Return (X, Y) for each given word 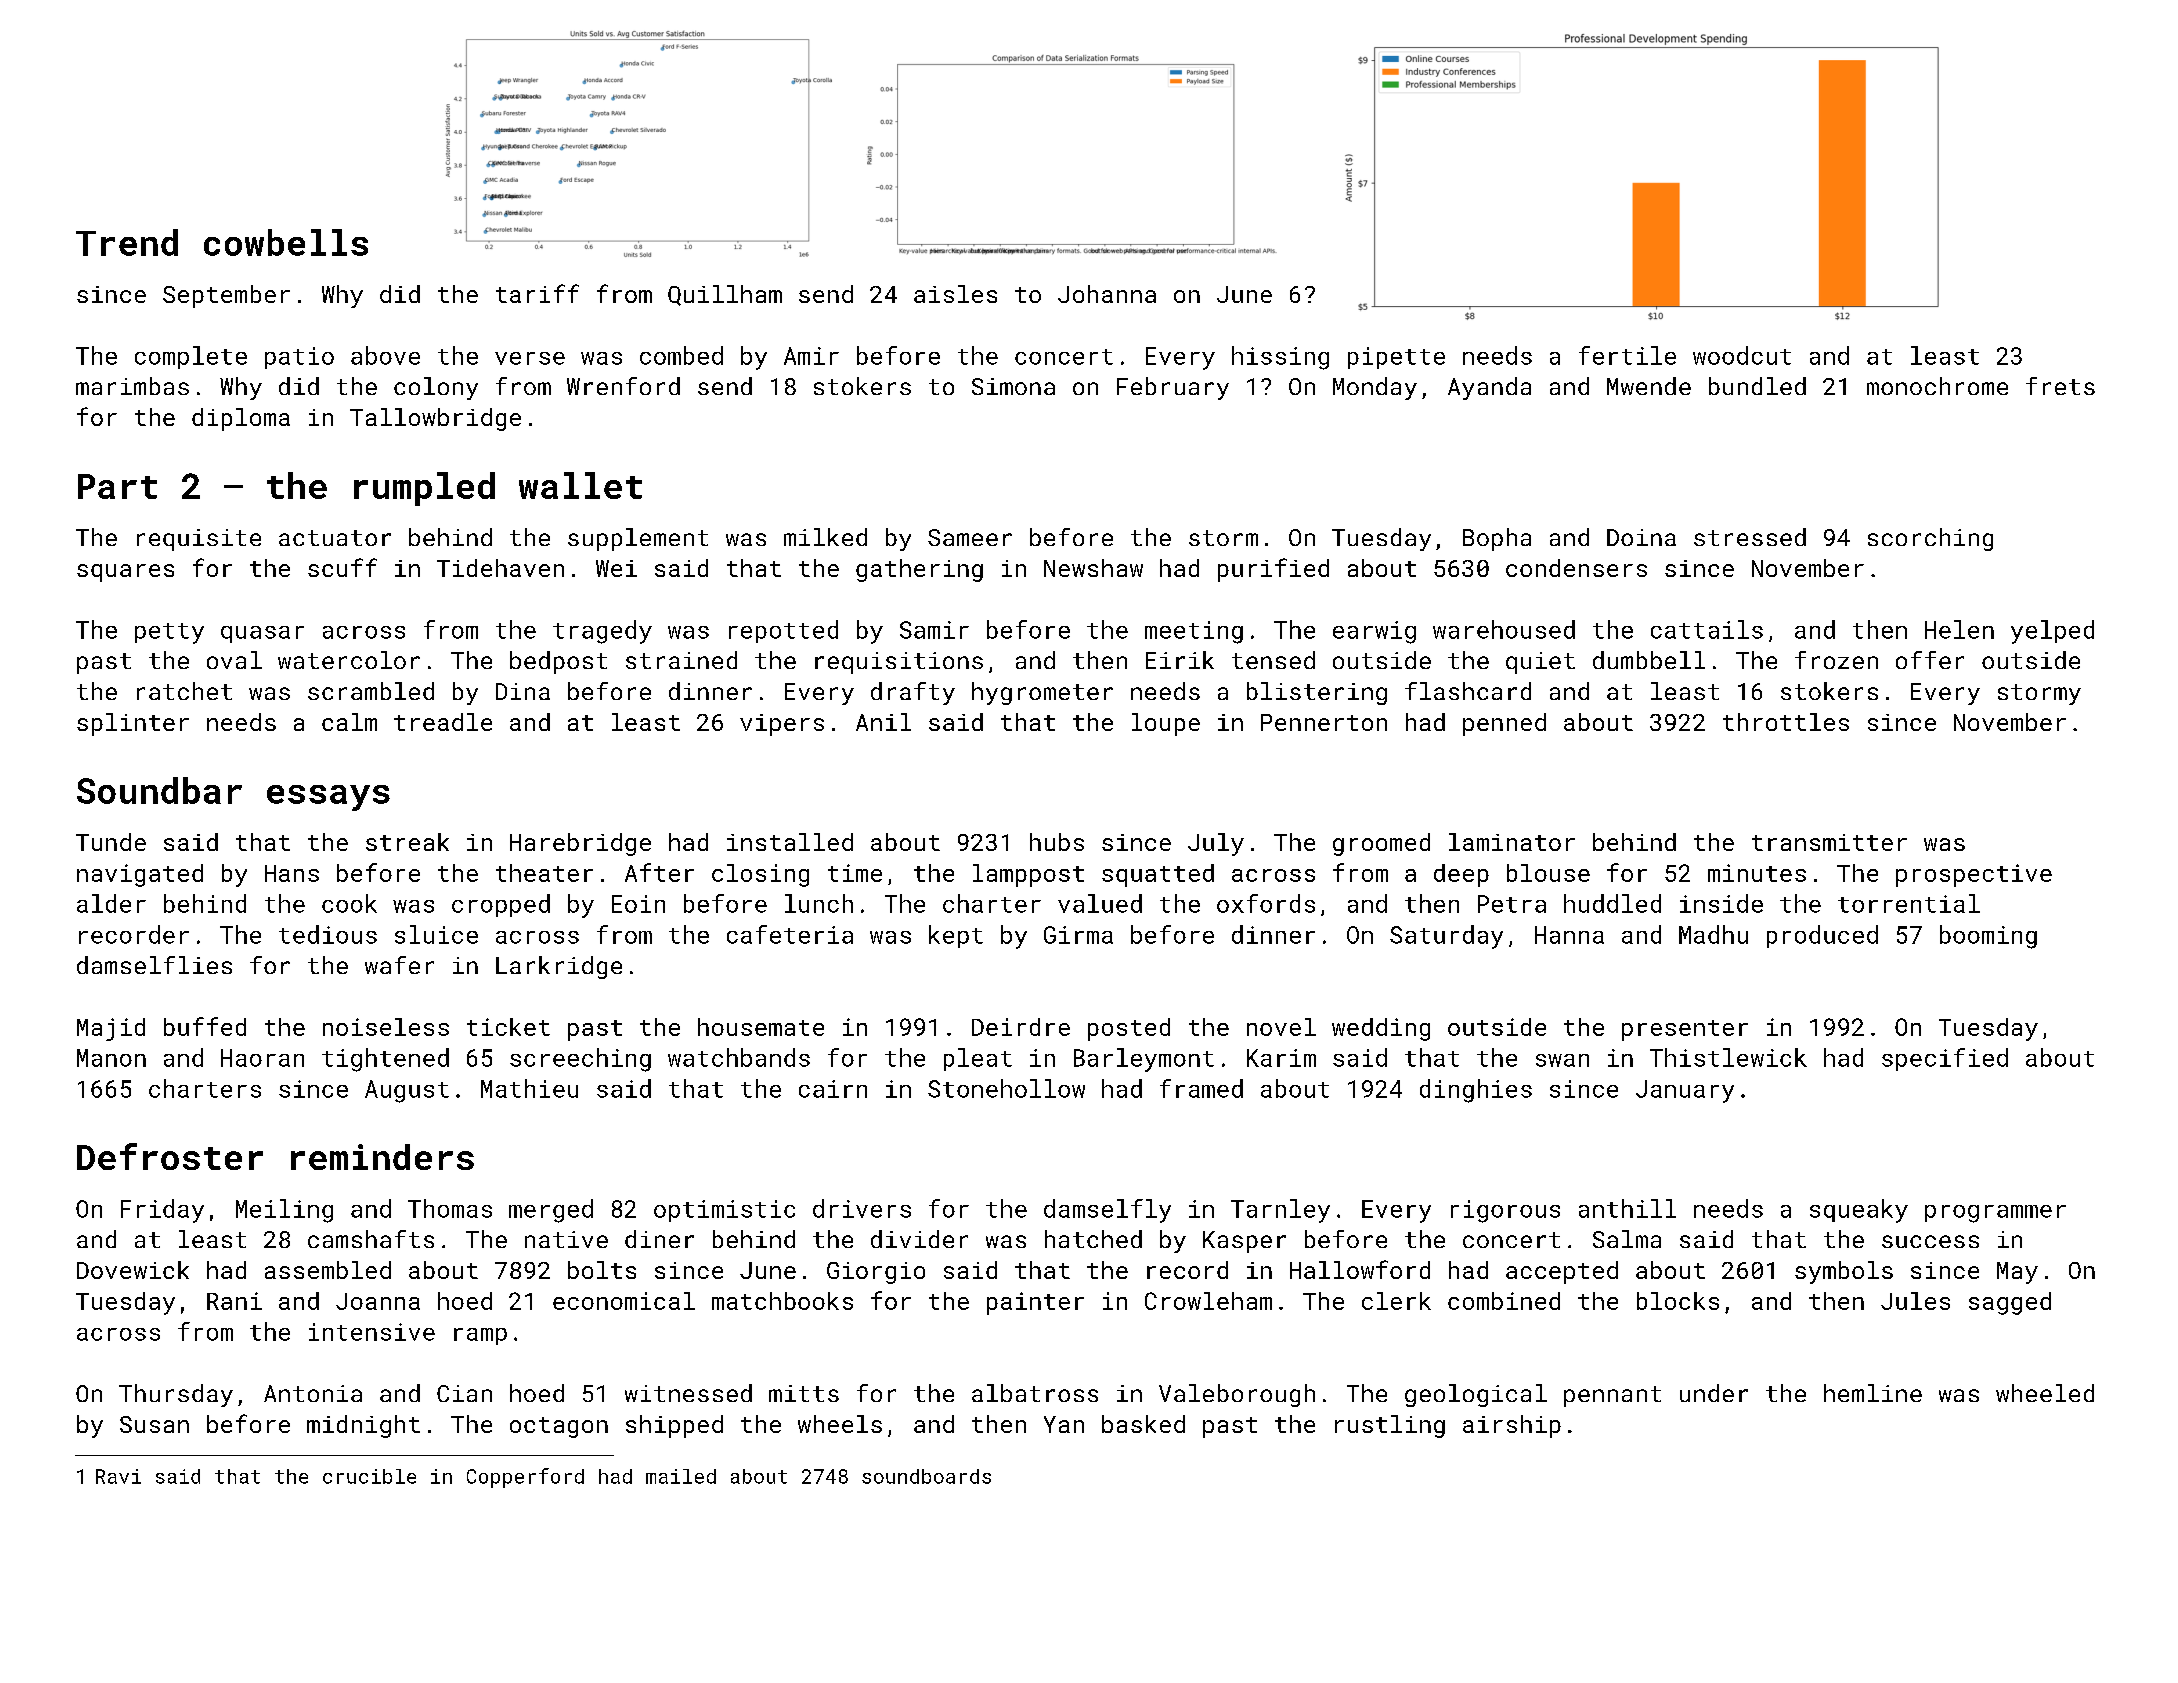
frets (2060, 386)
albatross (1035, 1393)
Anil (883, 722)
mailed (681, 1476)
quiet (1540, 663)
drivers (862, 1208)
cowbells (286, 242)
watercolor (349, 660)
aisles (955, 294)
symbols (1844, 1272)
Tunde (111, 842)
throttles (1786, 722)
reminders (382, 1157)
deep (1461, 875)
